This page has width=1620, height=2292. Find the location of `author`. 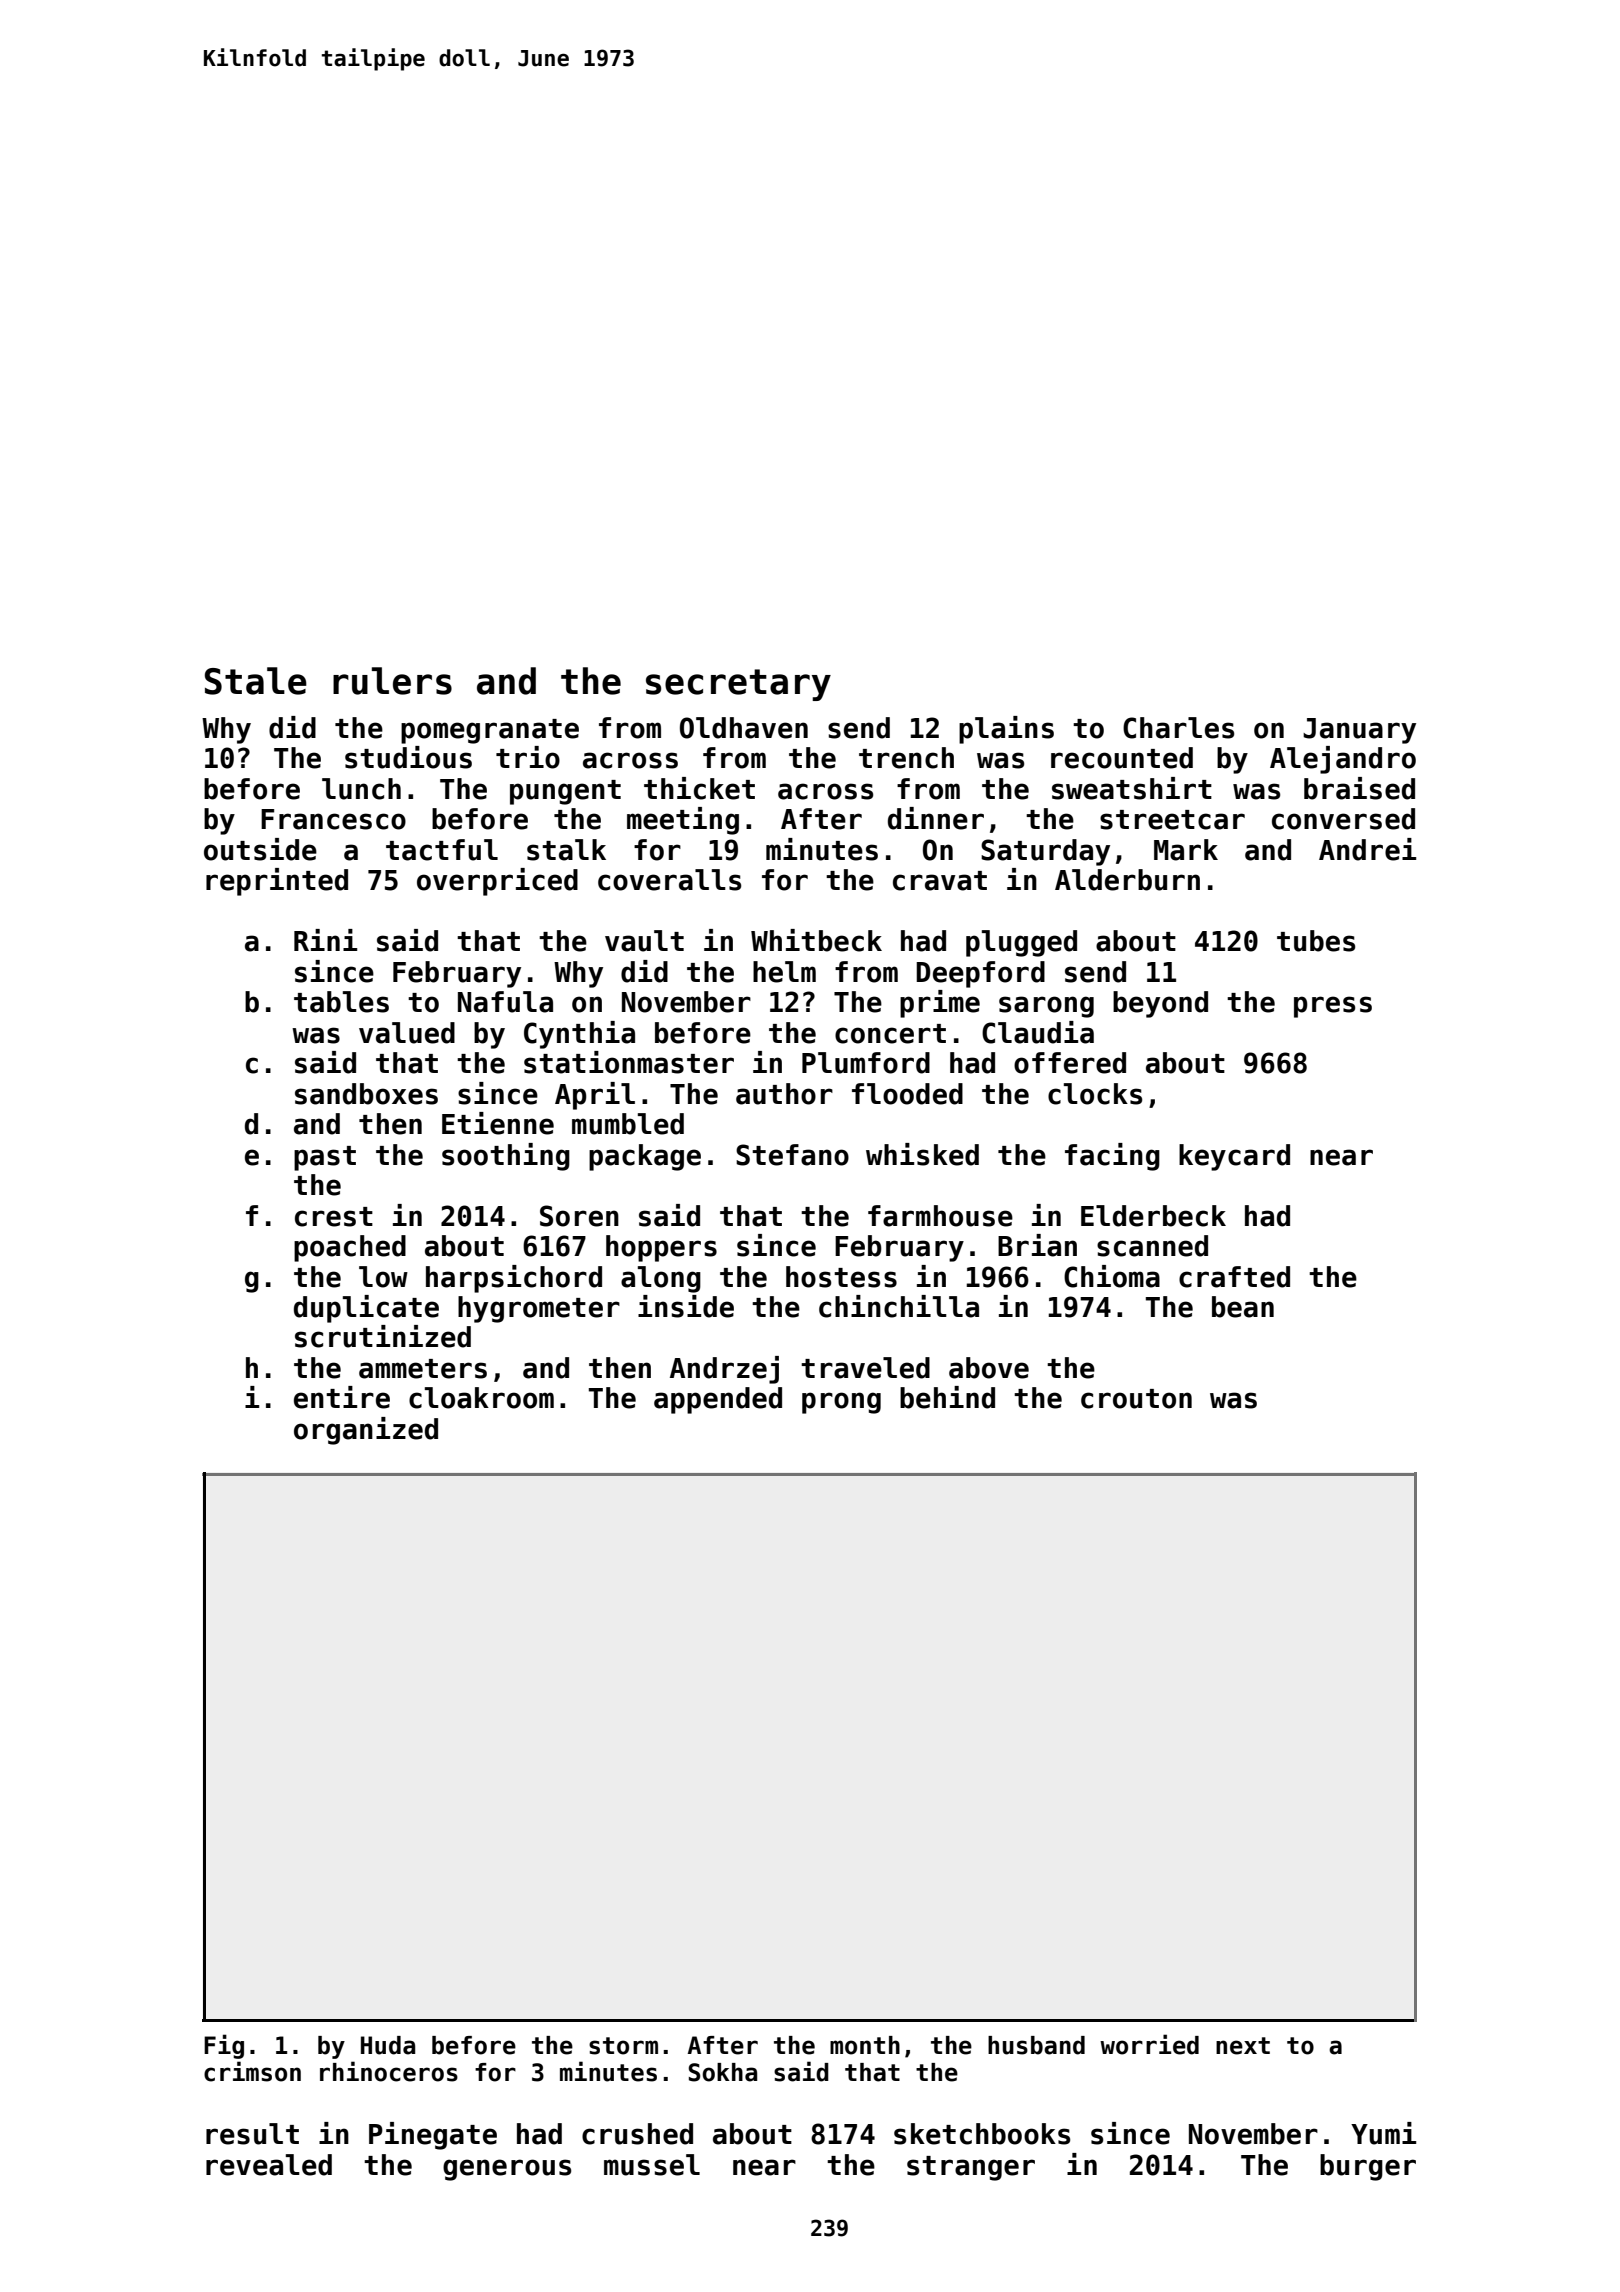

author is located at coordinates (784, 1094).
